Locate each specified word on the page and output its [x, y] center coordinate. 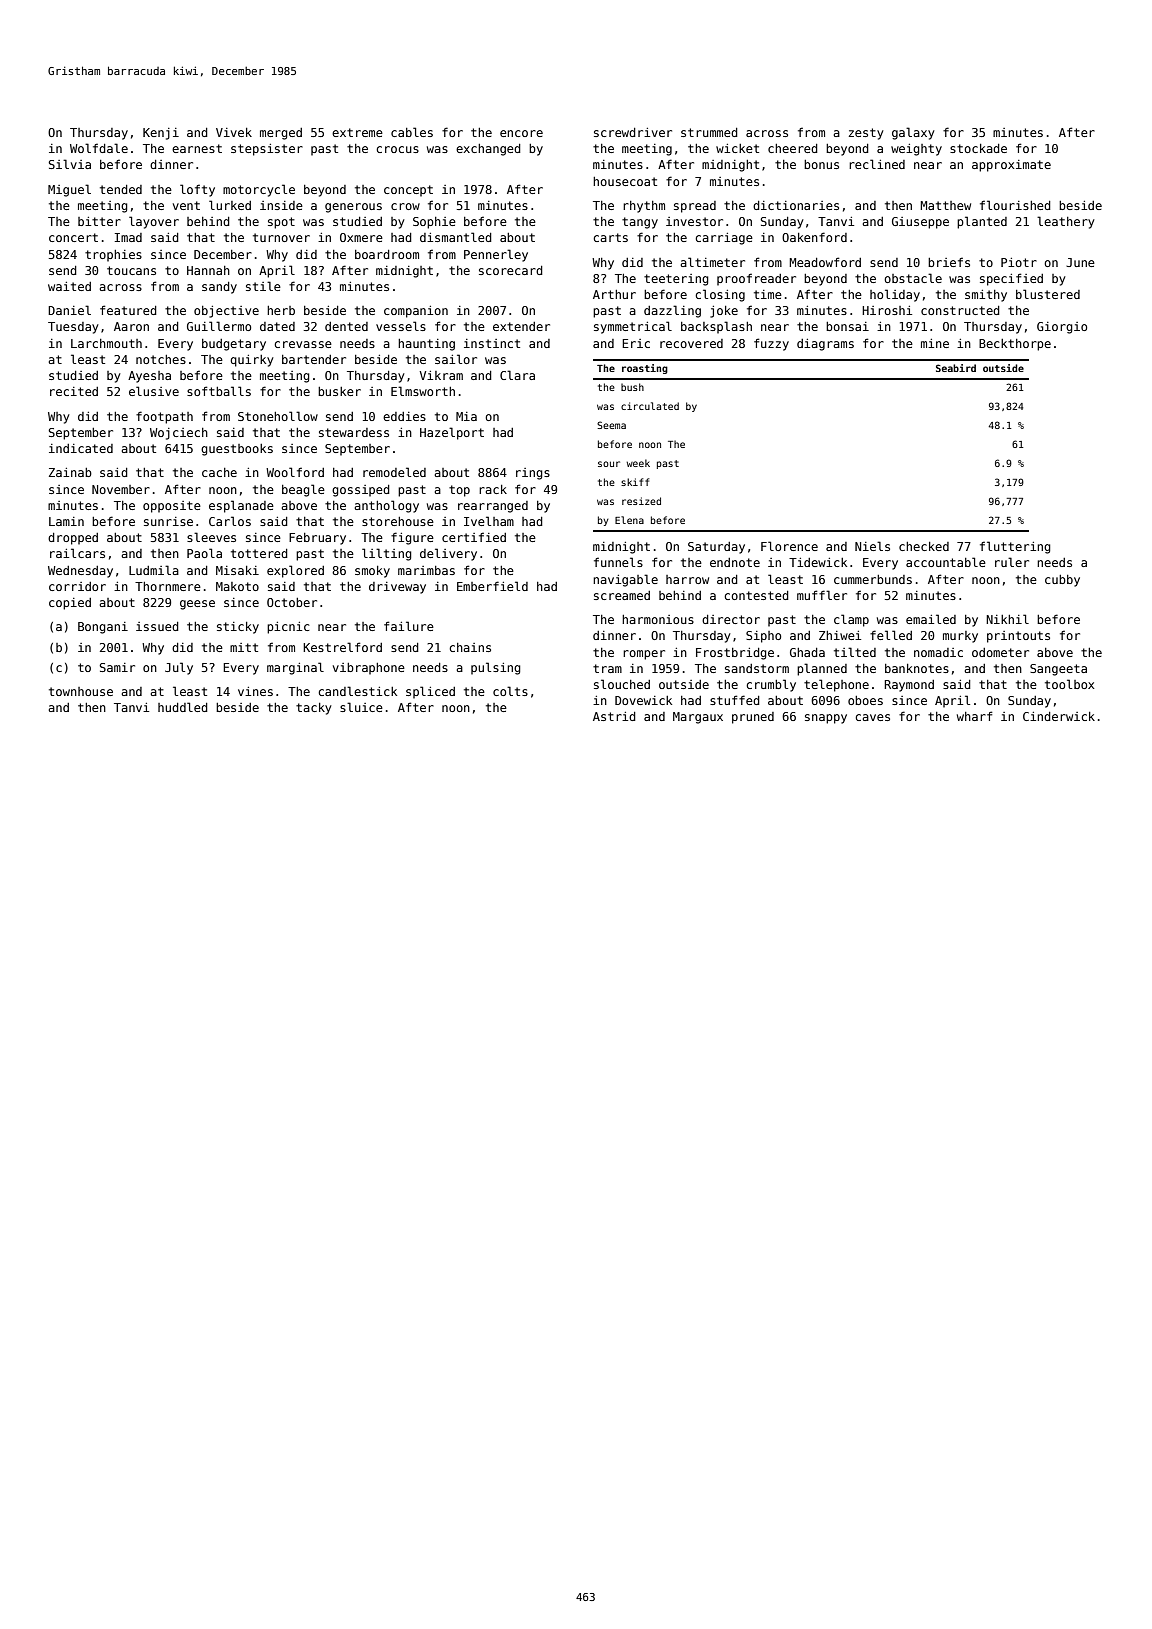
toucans [131, 270]
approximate [1011, 166]
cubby [1062, 581]
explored [295, 571]
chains [470, 647]
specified [1011, 279]
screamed [622, 595]
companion [416, 312]
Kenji [161, 134]
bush [632, 387]
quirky [252, 361]
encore [521, 133]
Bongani [103, 628]
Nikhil [1007, 619]
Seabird [956, 368]
